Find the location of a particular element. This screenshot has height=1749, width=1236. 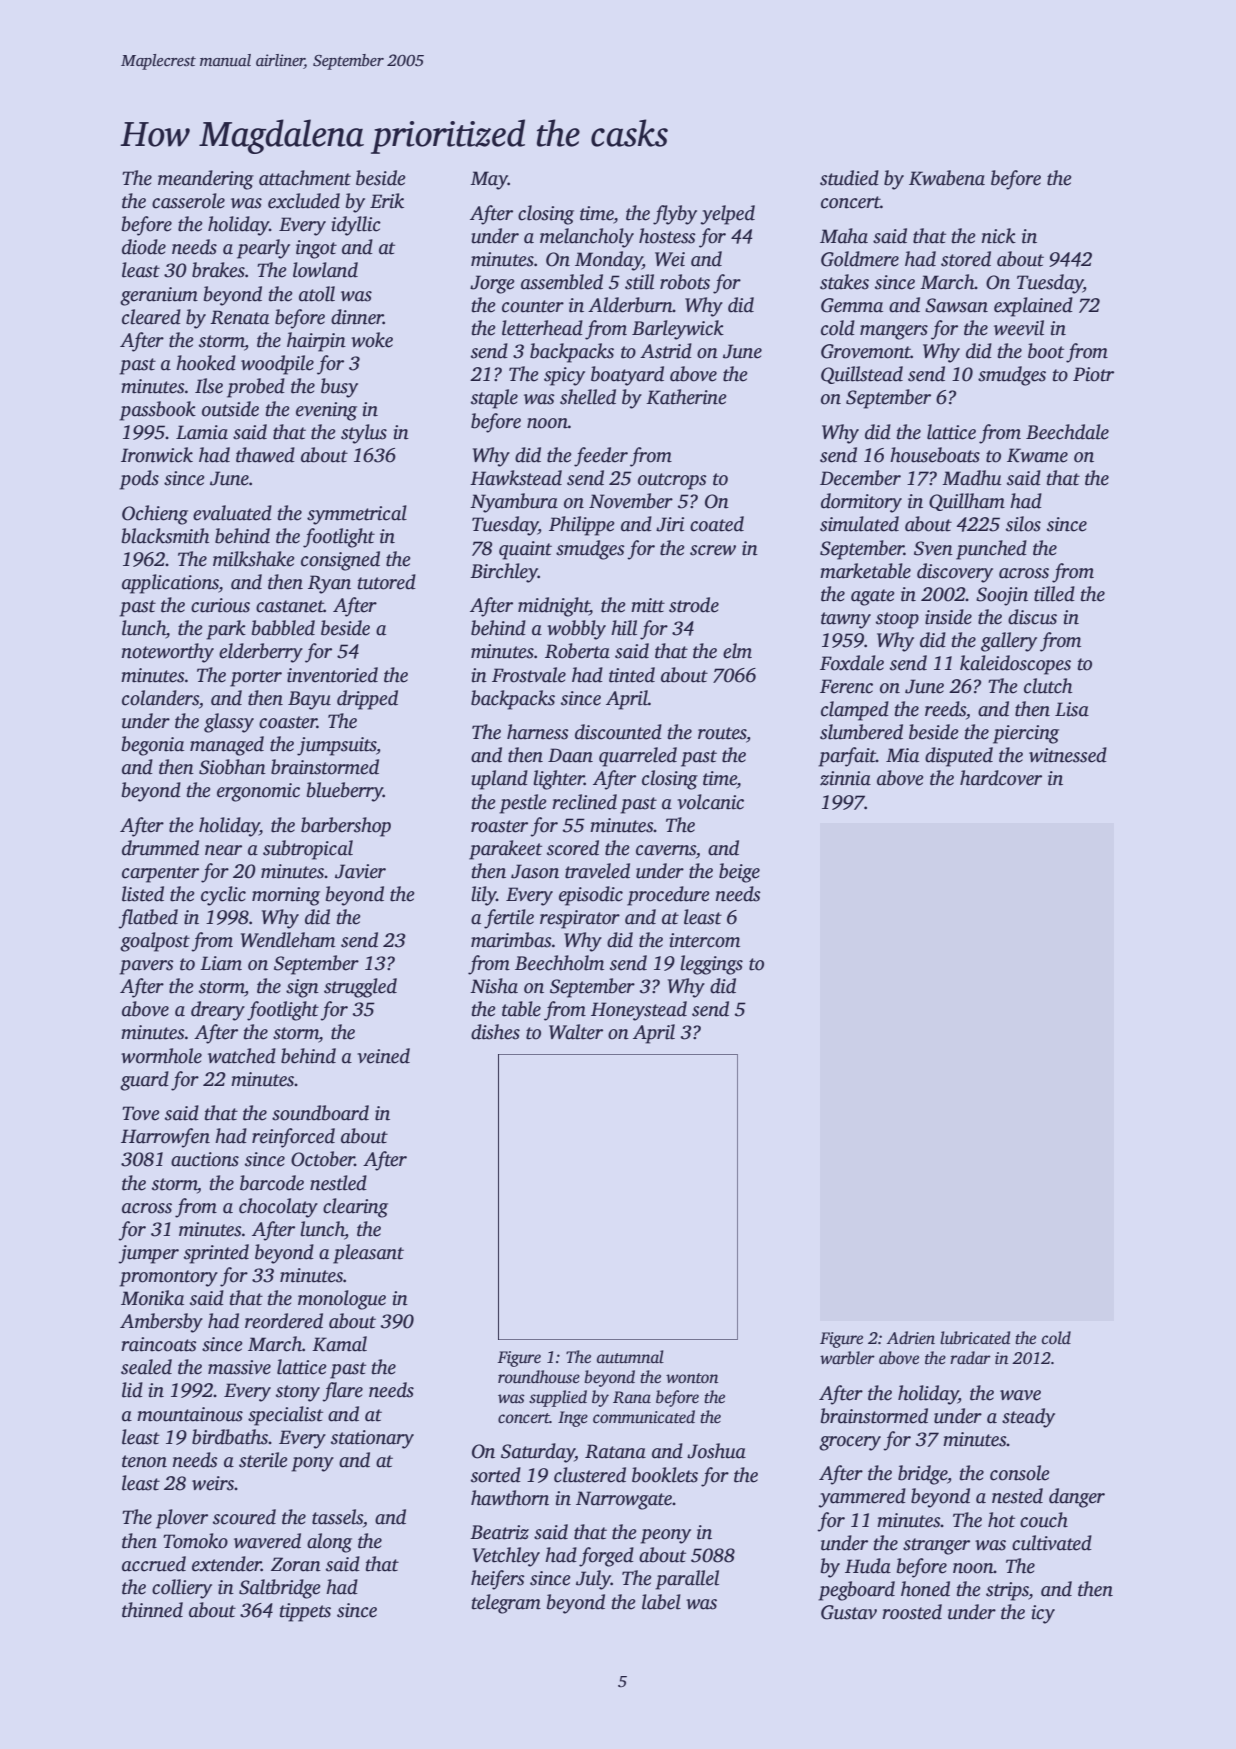

lubricated is located at coordinates (975, 1338).
